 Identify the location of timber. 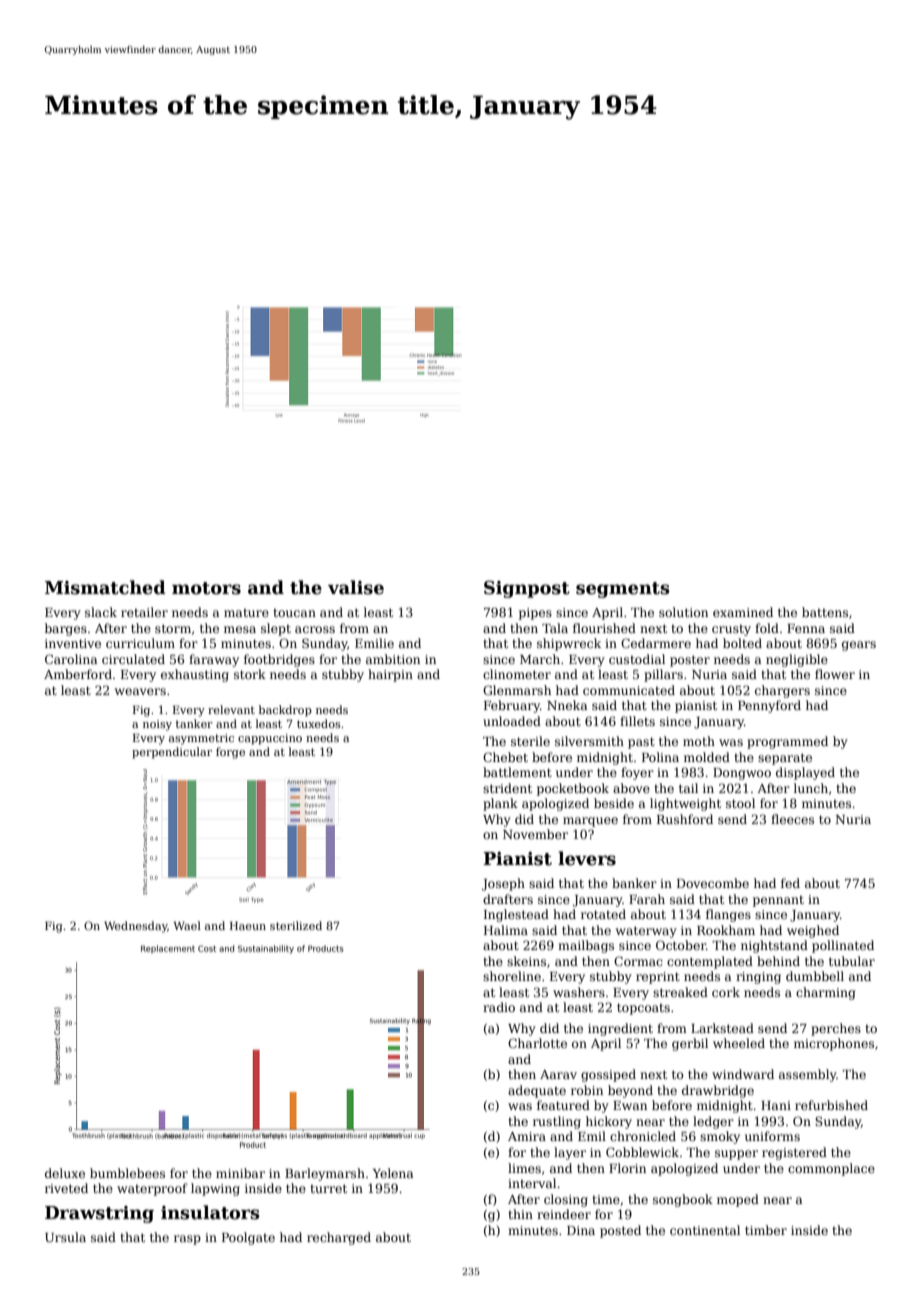
(766, 1230).
